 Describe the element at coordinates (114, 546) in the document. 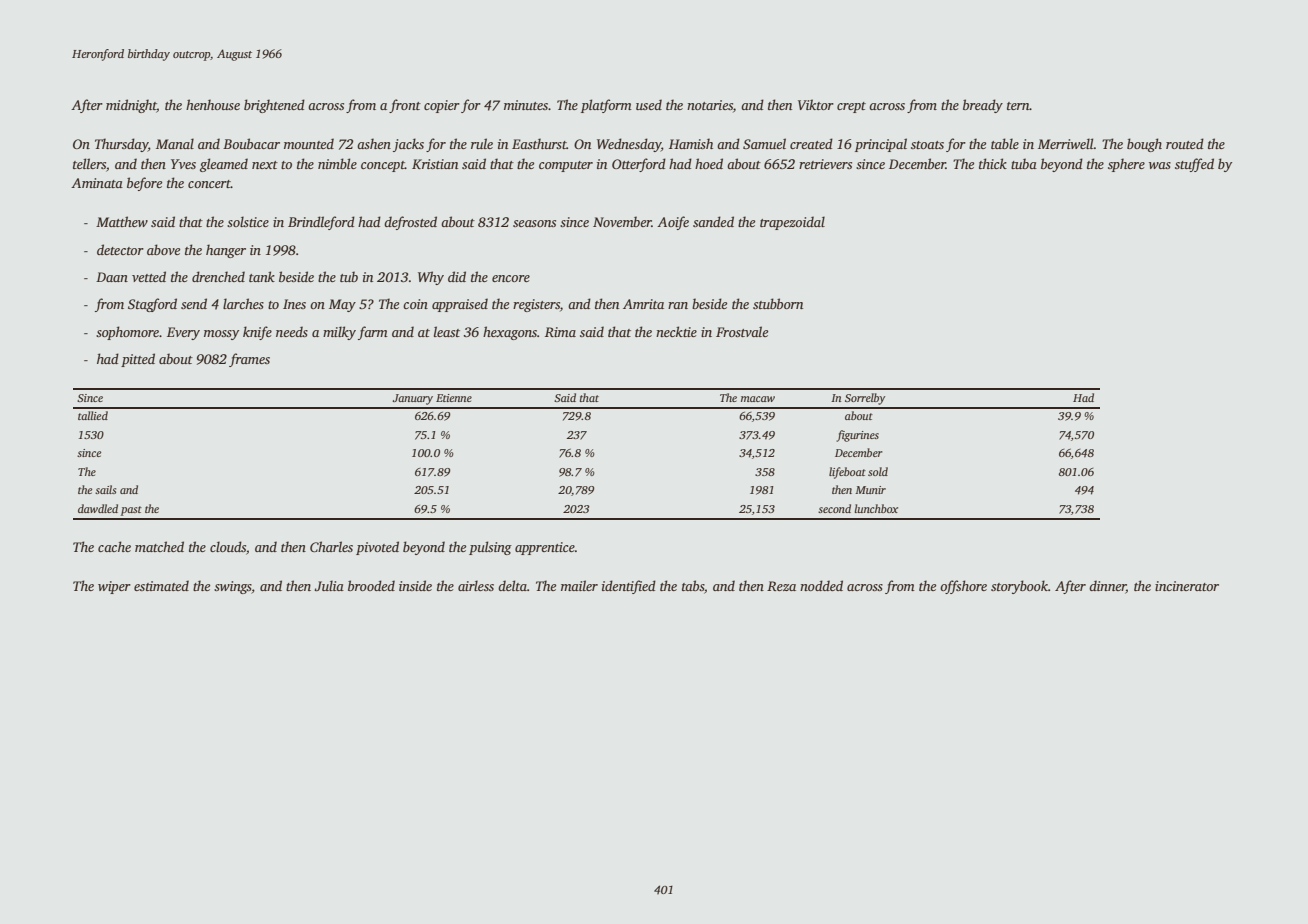

I see `cache` at that location.
